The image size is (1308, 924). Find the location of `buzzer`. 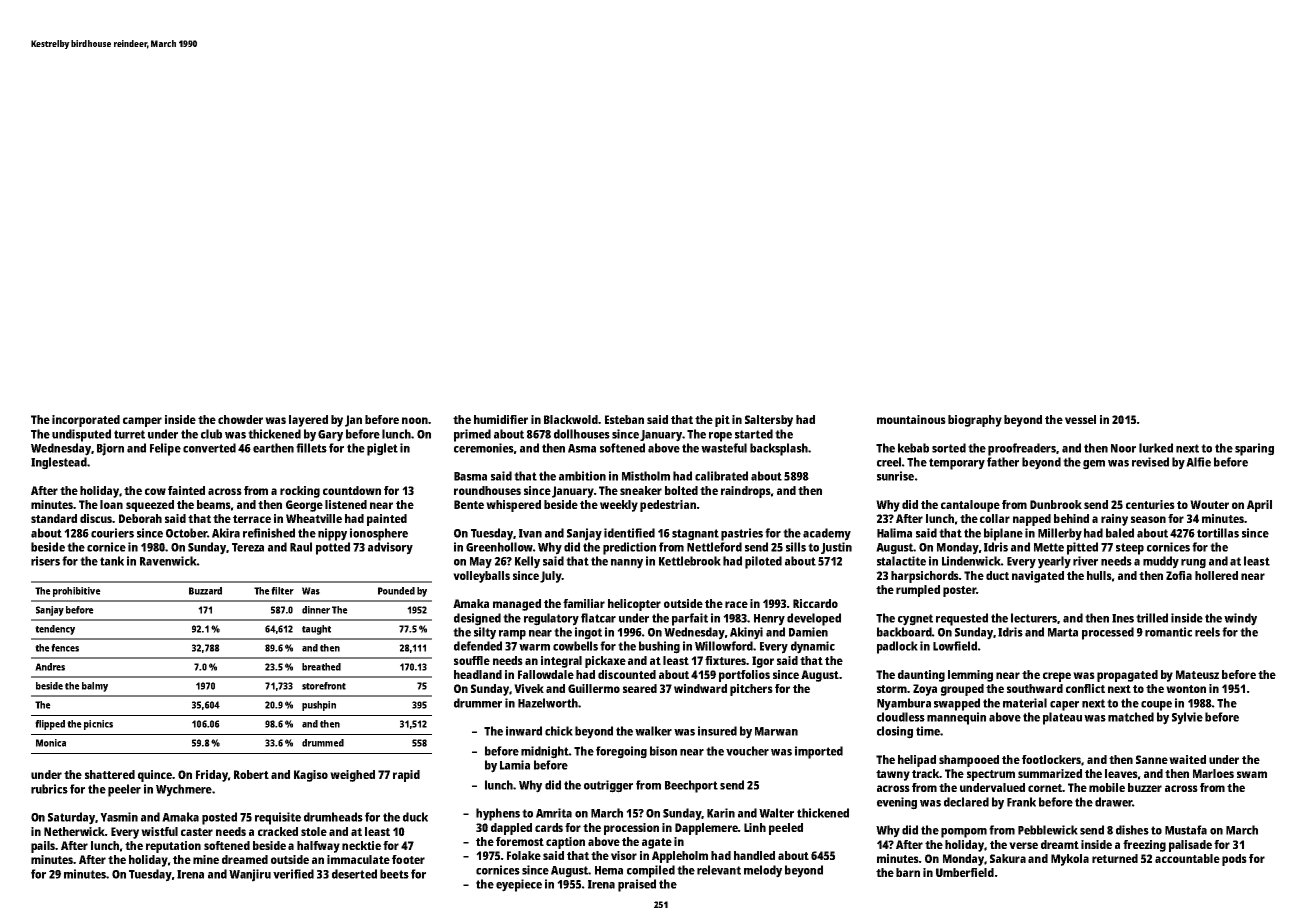

buzzer is located at coordinates (1145, 787).
